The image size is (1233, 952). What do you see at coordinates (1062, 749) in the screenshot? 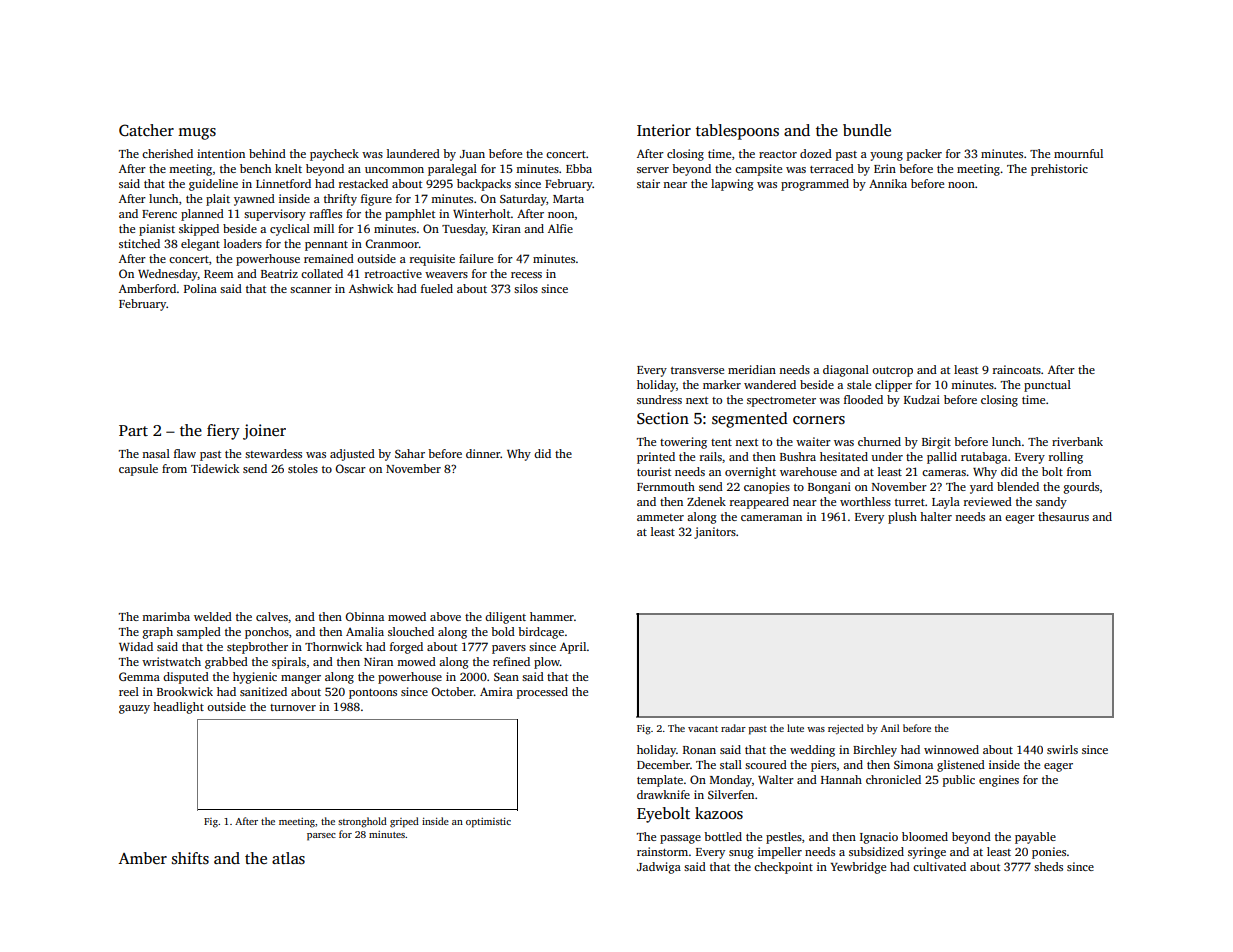
I see `swirls` at bounding box center [1062, 749].
